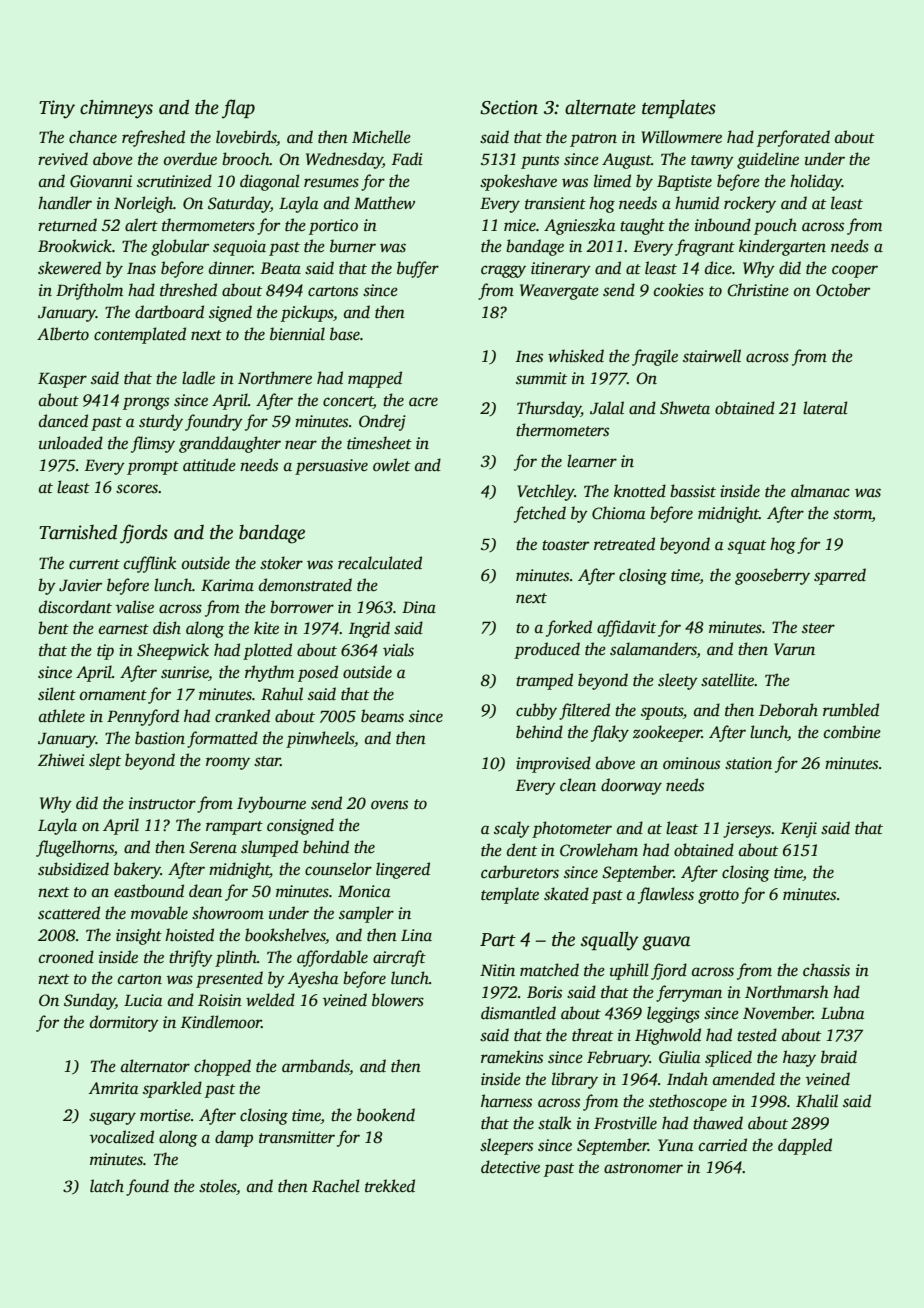 The image size is (924, 1308). What do you see at coordinates (503, 271) in the page?
I see `craggy` at bounding box center [503, 271].
